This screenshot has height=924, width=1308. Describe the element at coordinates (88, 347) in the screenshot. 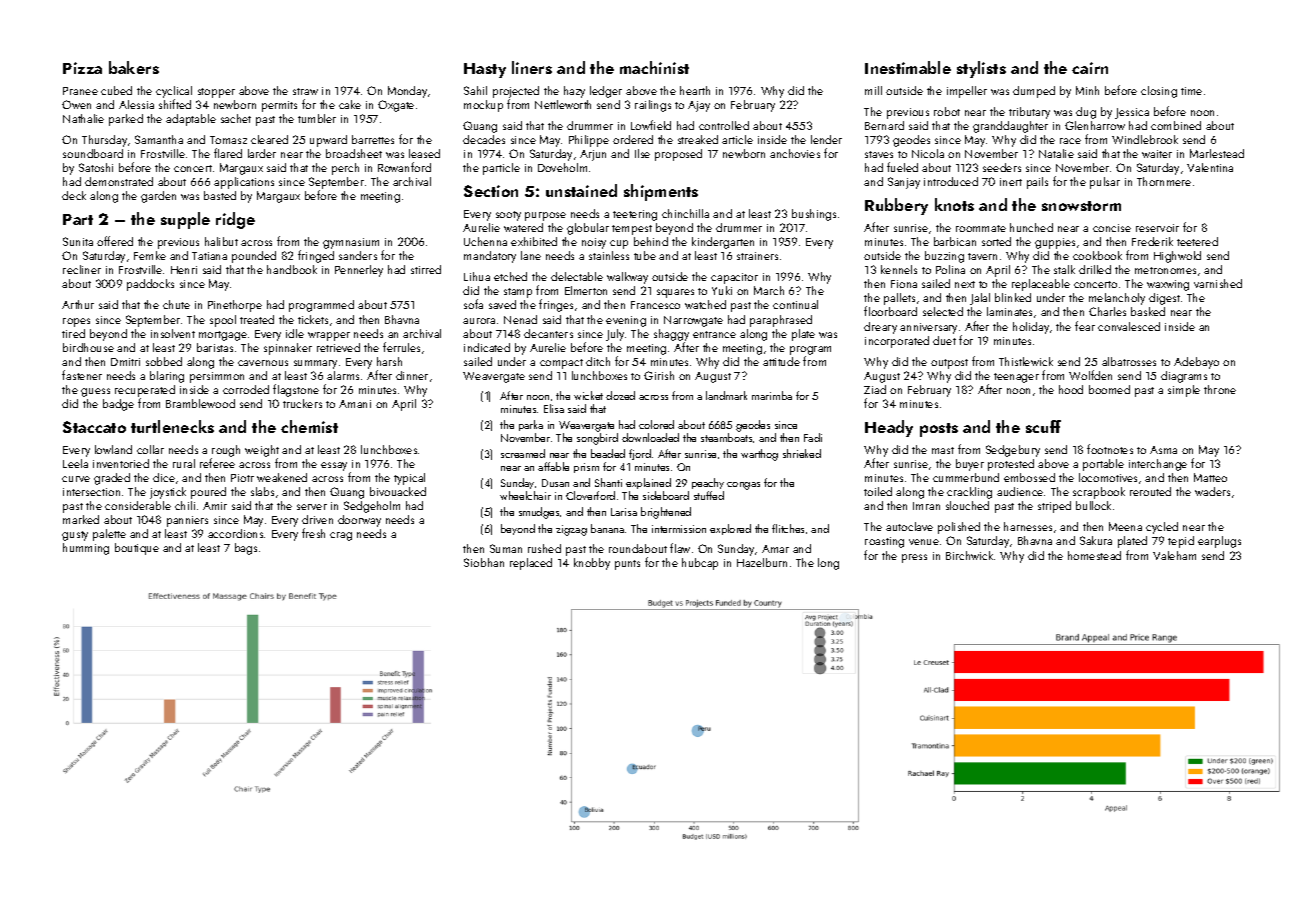

I see `birdhouse` at that location.
